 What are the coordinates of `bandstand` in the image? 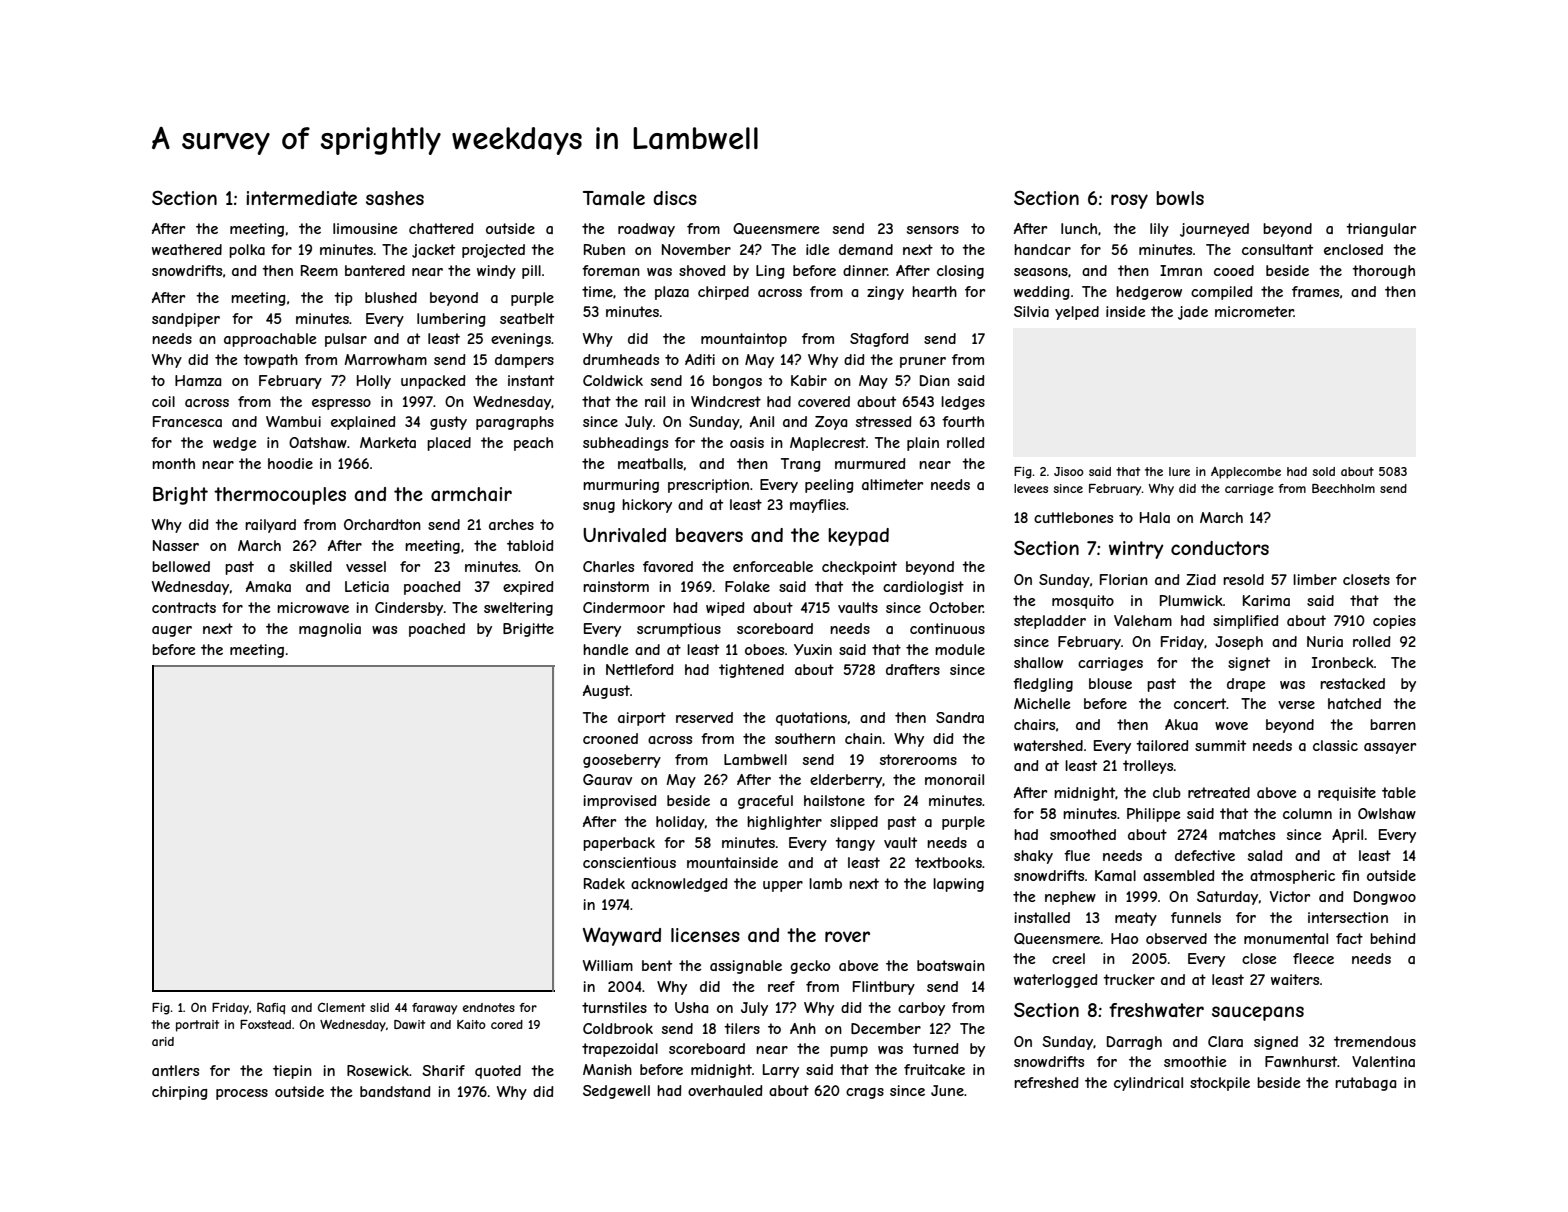 It's located at (395, 1091).
